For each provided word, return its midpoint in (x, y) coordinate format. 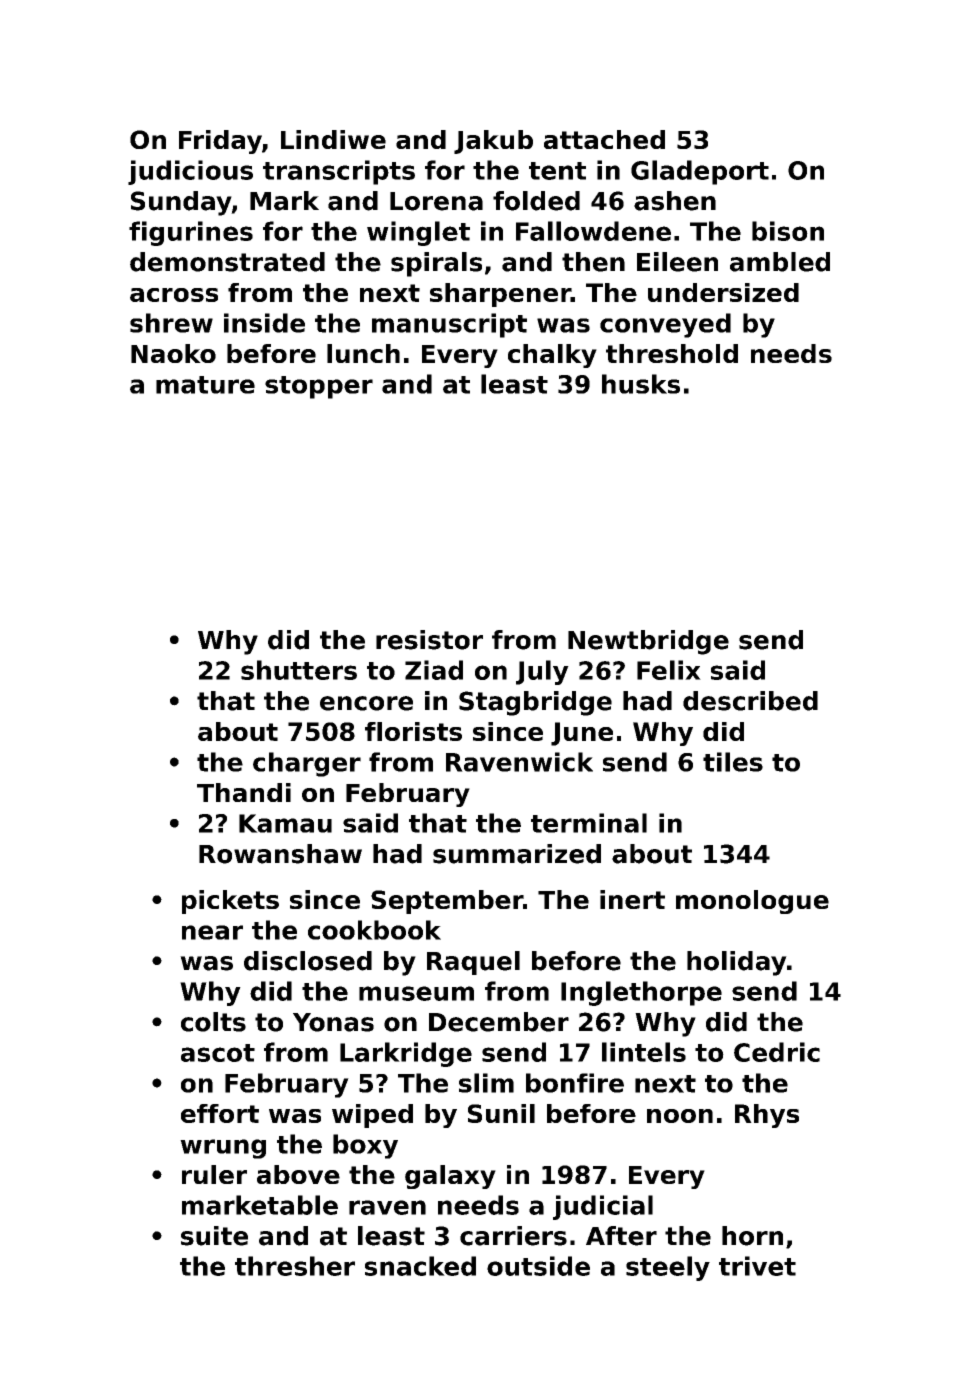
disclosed (308, 961)
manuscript (449, 325)
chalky (552, 356)
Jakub (493, 142)
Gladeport (700, 172)
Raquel (473, 963)
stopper (319, 387)
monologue (752, 902)
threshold (672, 353)
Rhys (767, 1116)
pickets (230, 902)
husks (641, 384)
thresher (295, 1266)
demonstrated (227, 262)
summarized (517, 854)
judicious (190, 172)
